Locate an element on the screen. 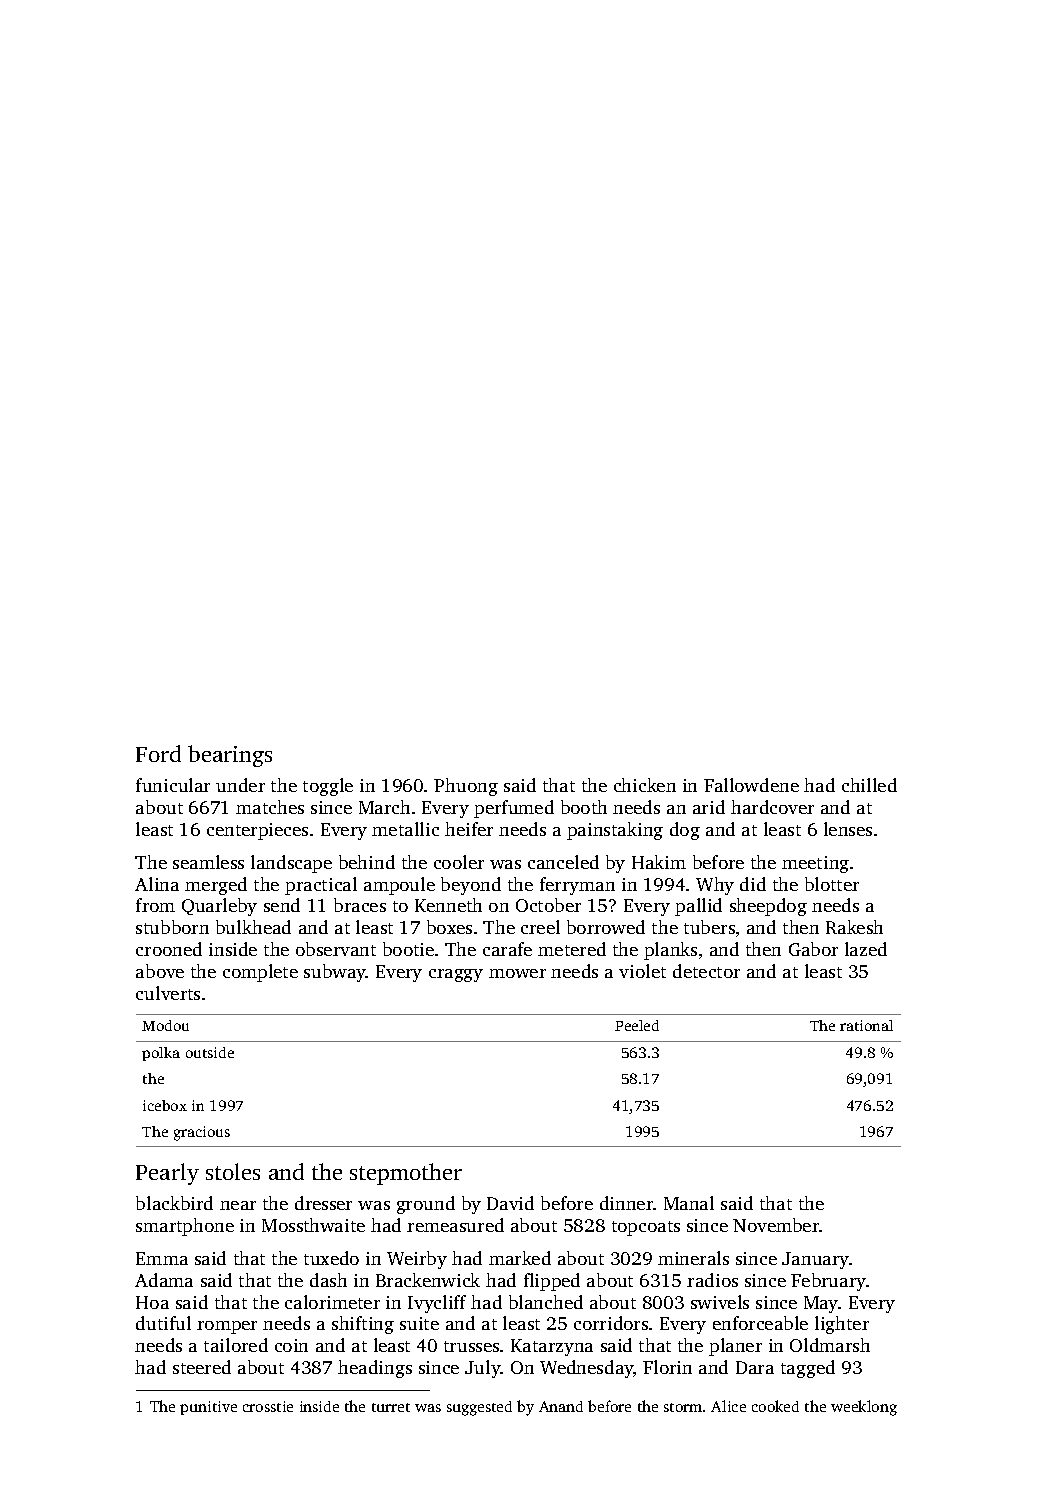 The width and height of the screenshot is (1037, 1502). stoles is located at coordinates (233, 1171).
